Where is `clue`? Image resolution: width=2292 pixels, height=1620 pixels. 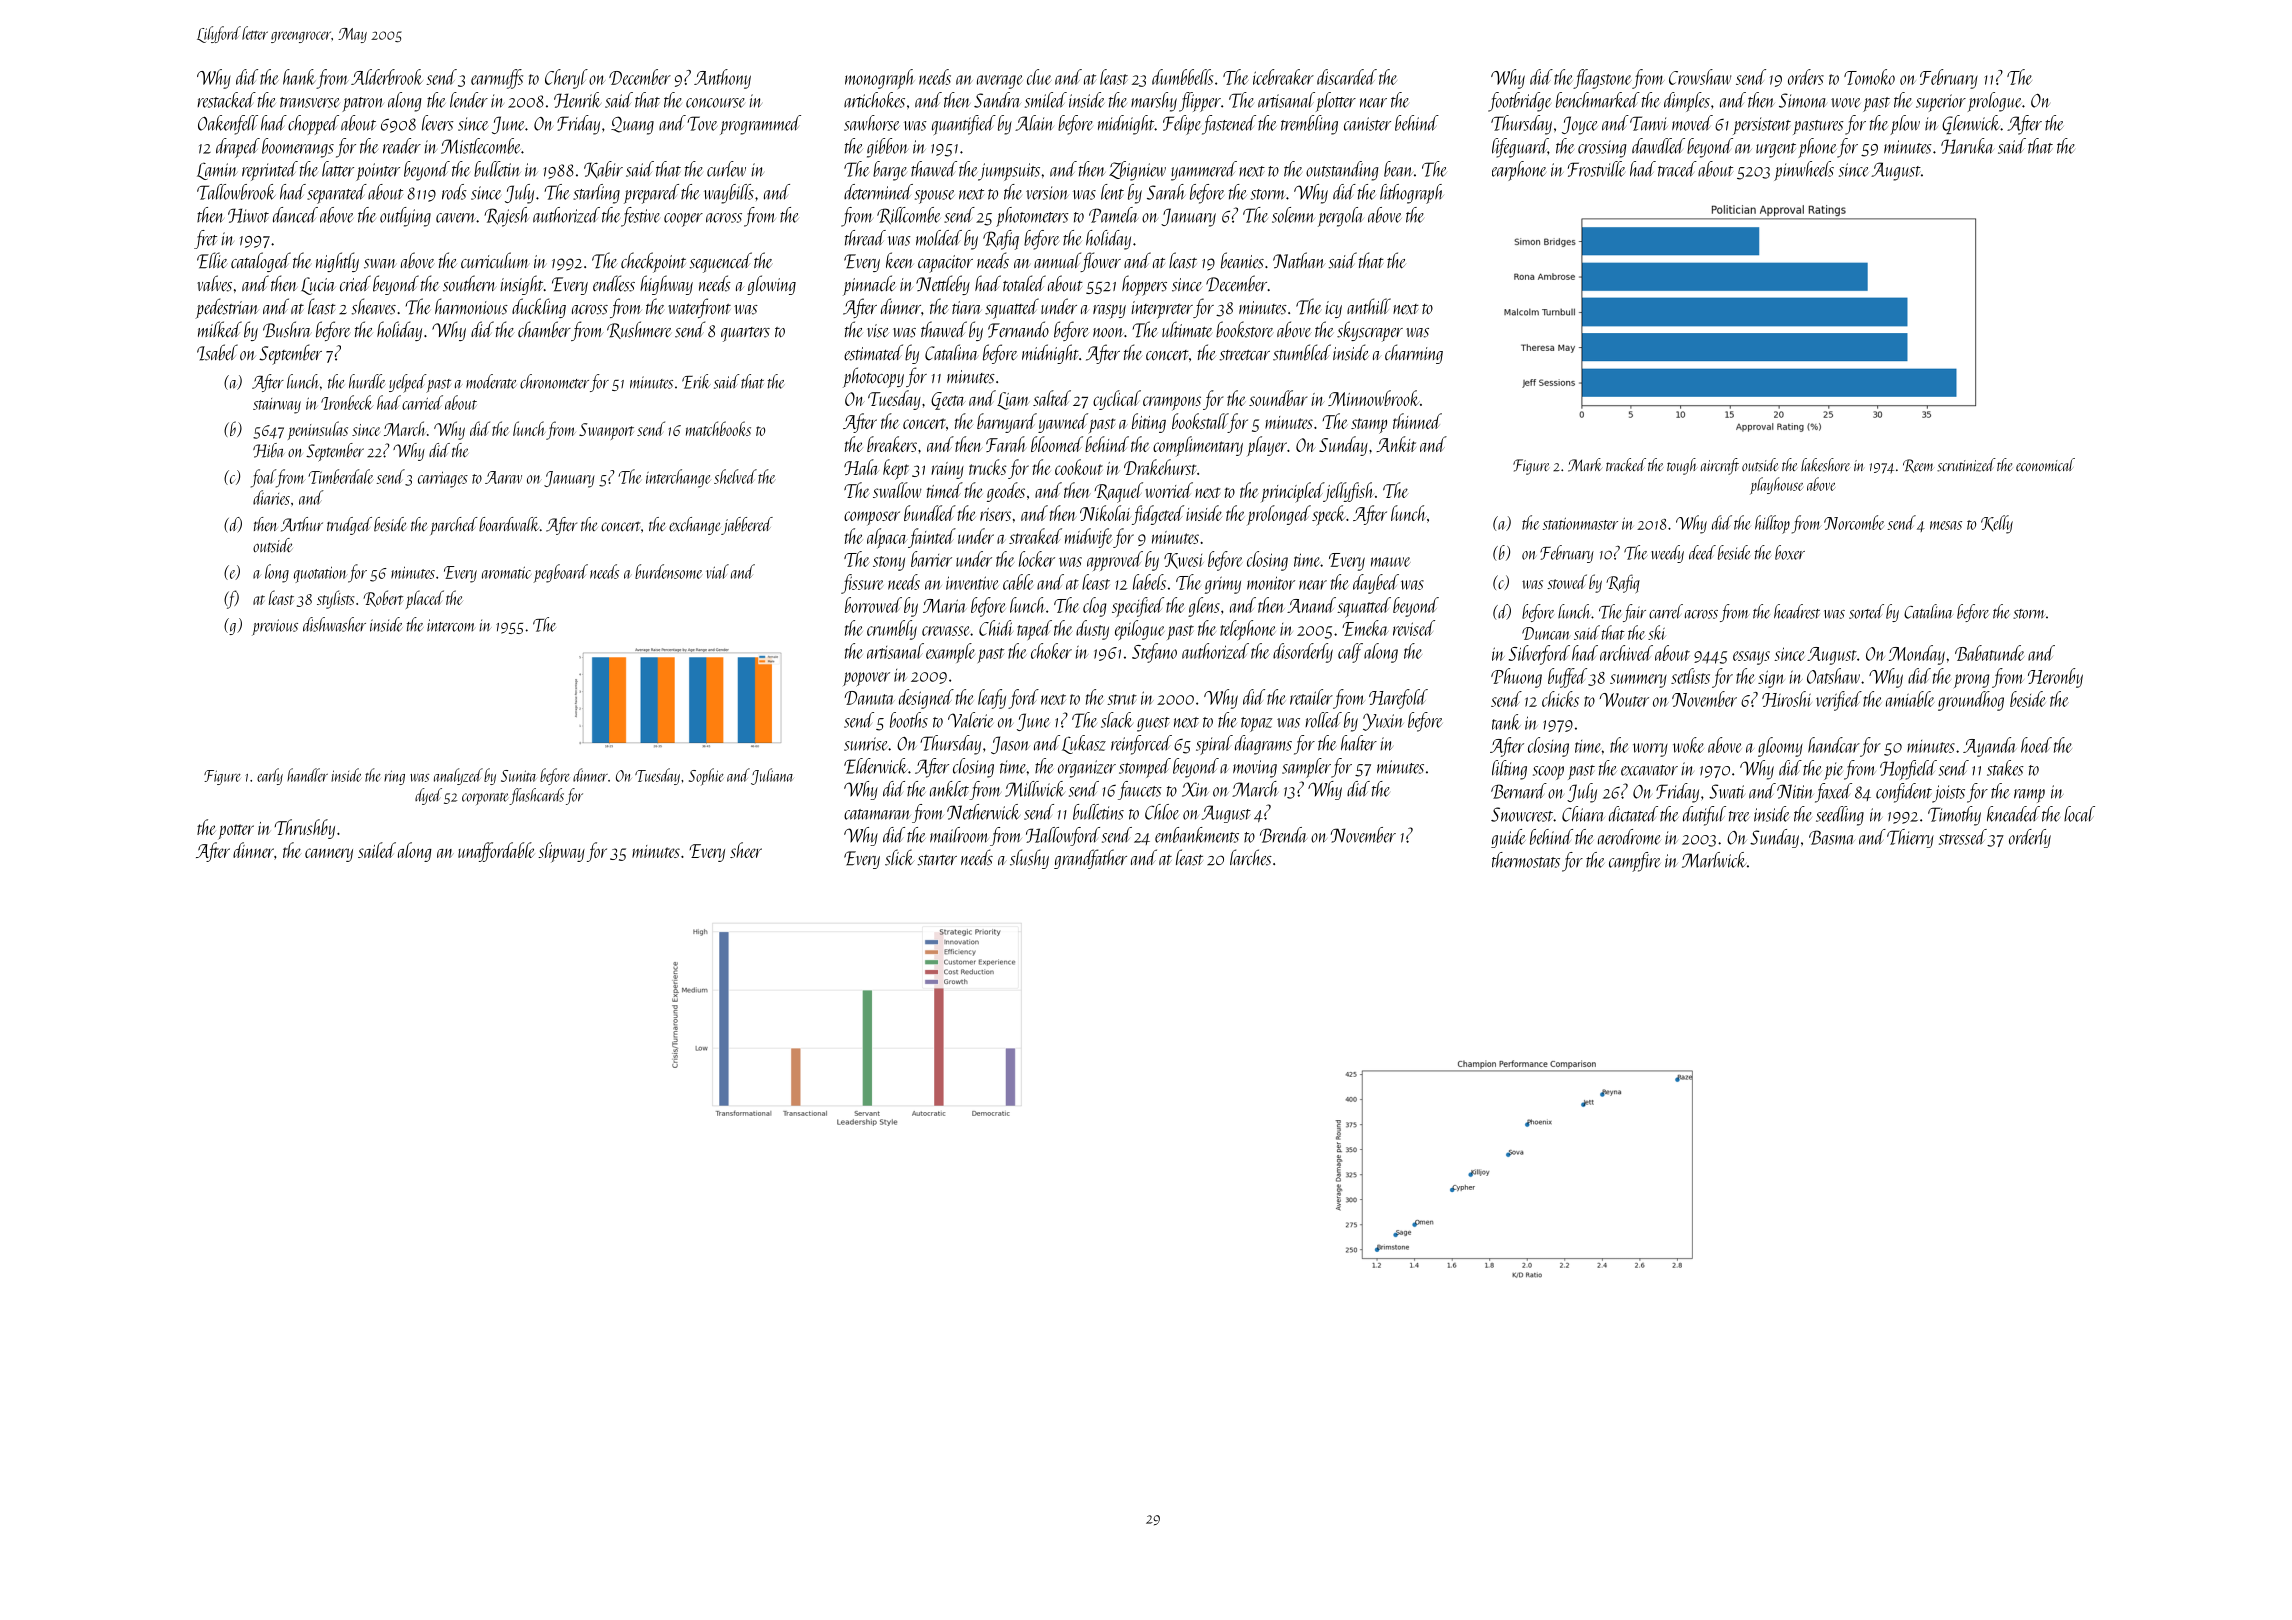 clue is located at coordinates (1039, 77).
